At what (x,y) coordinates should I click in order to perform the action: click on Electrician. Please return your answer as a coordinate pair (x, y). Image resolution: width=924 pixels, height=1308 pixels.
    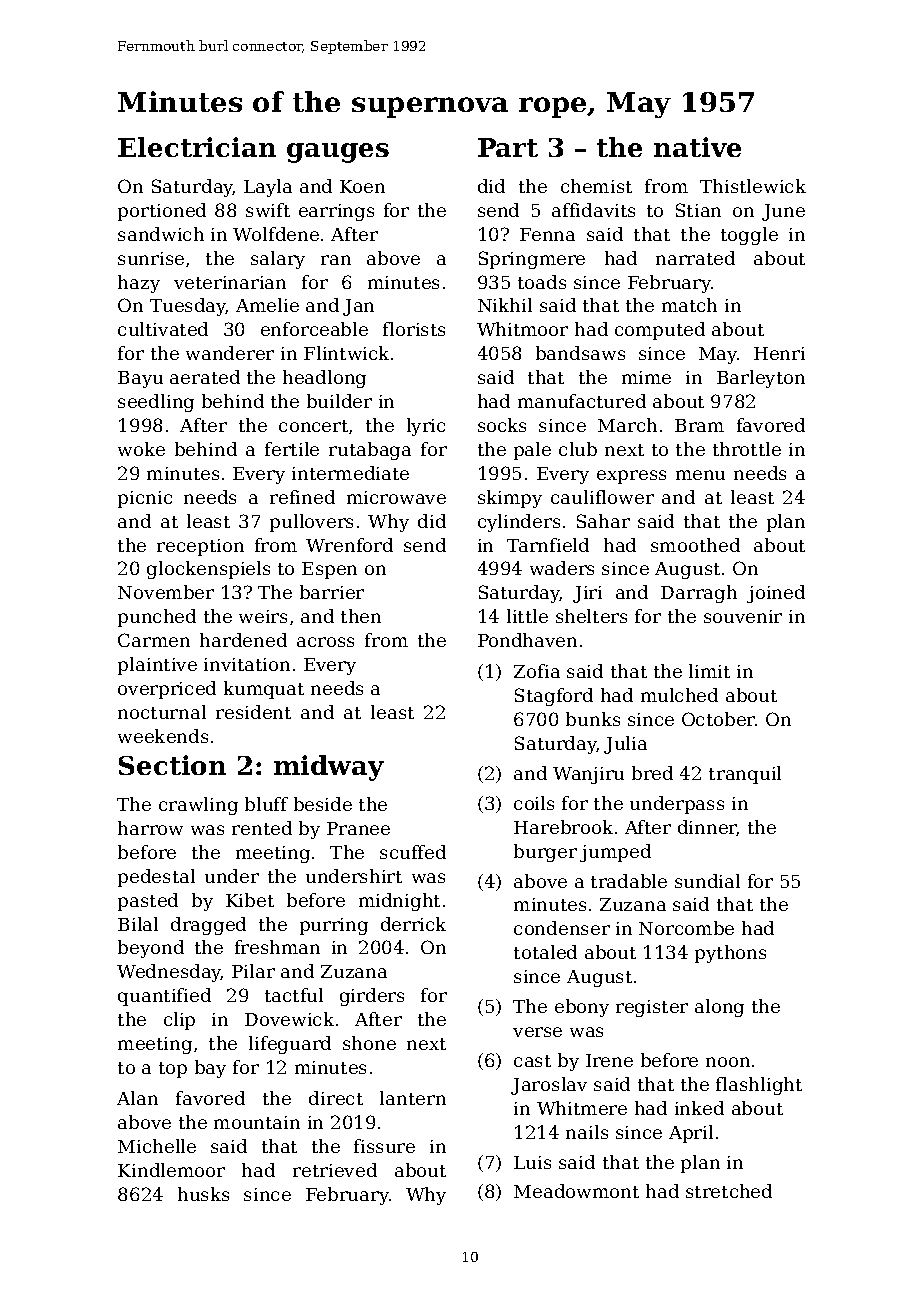
    Looking at the image, I should click on (197, 147).
